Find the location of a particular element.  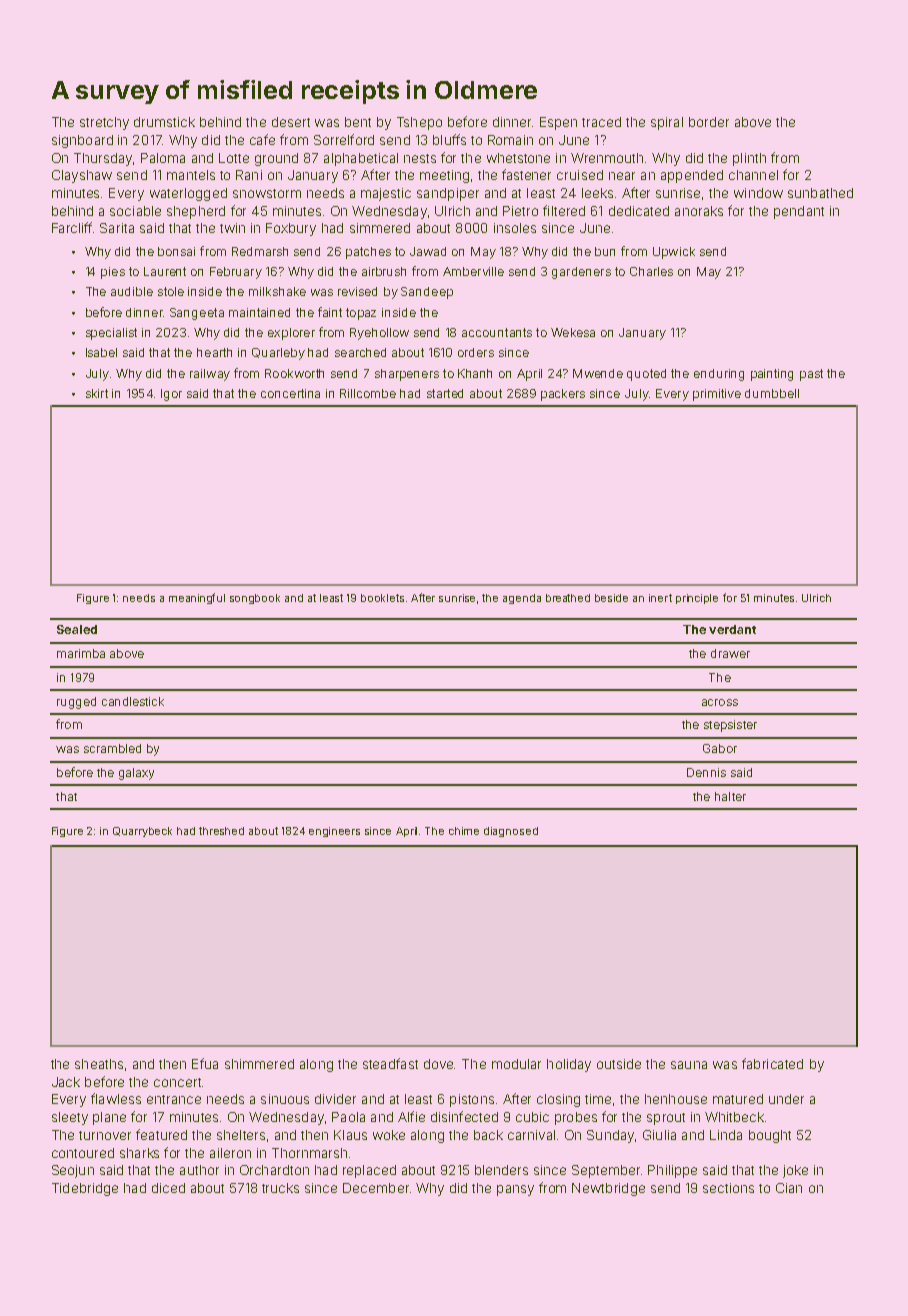

near is located at coordinates (622, 176).
